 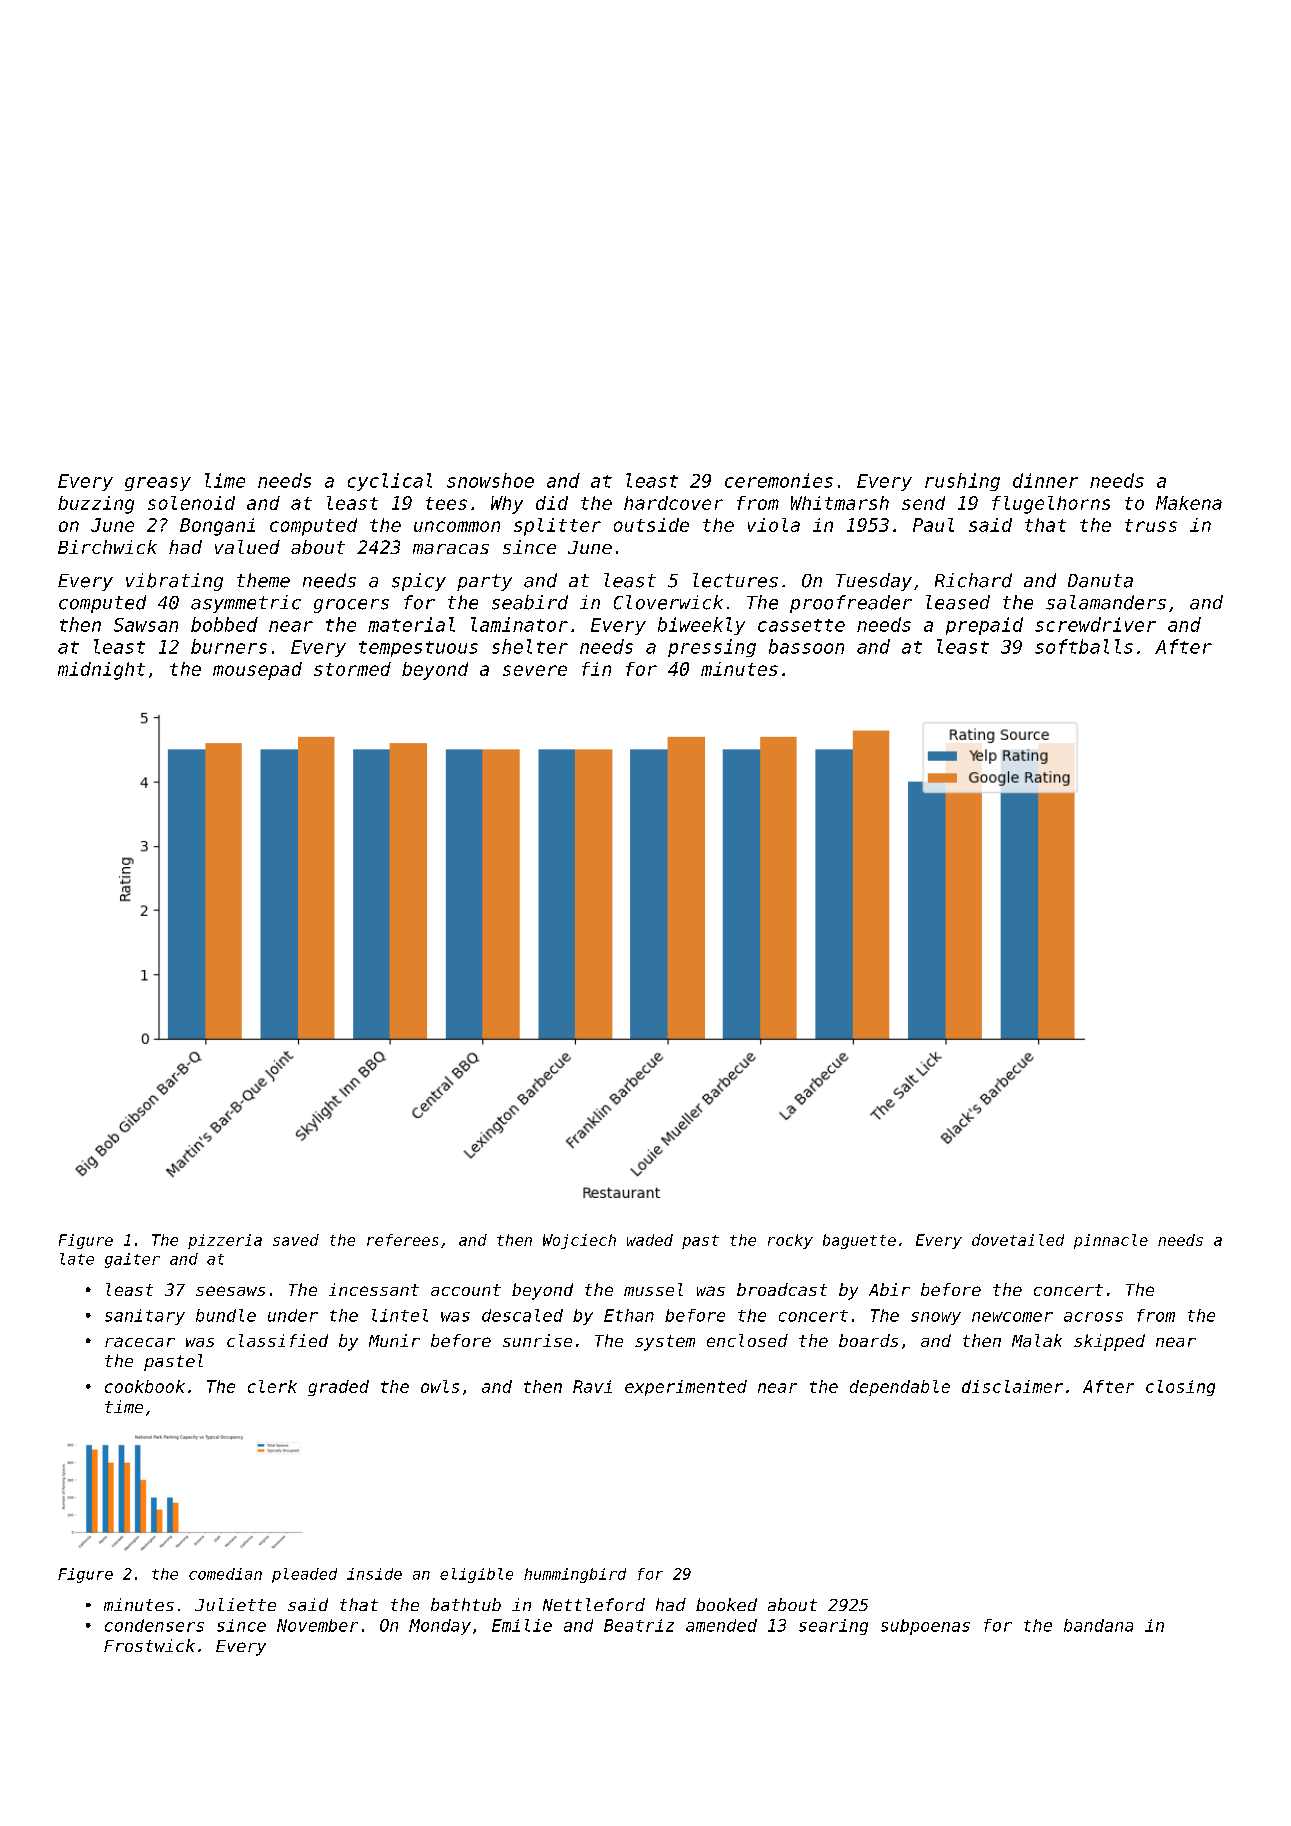 I want to click on Makena, so click(x=1189, y=503).
